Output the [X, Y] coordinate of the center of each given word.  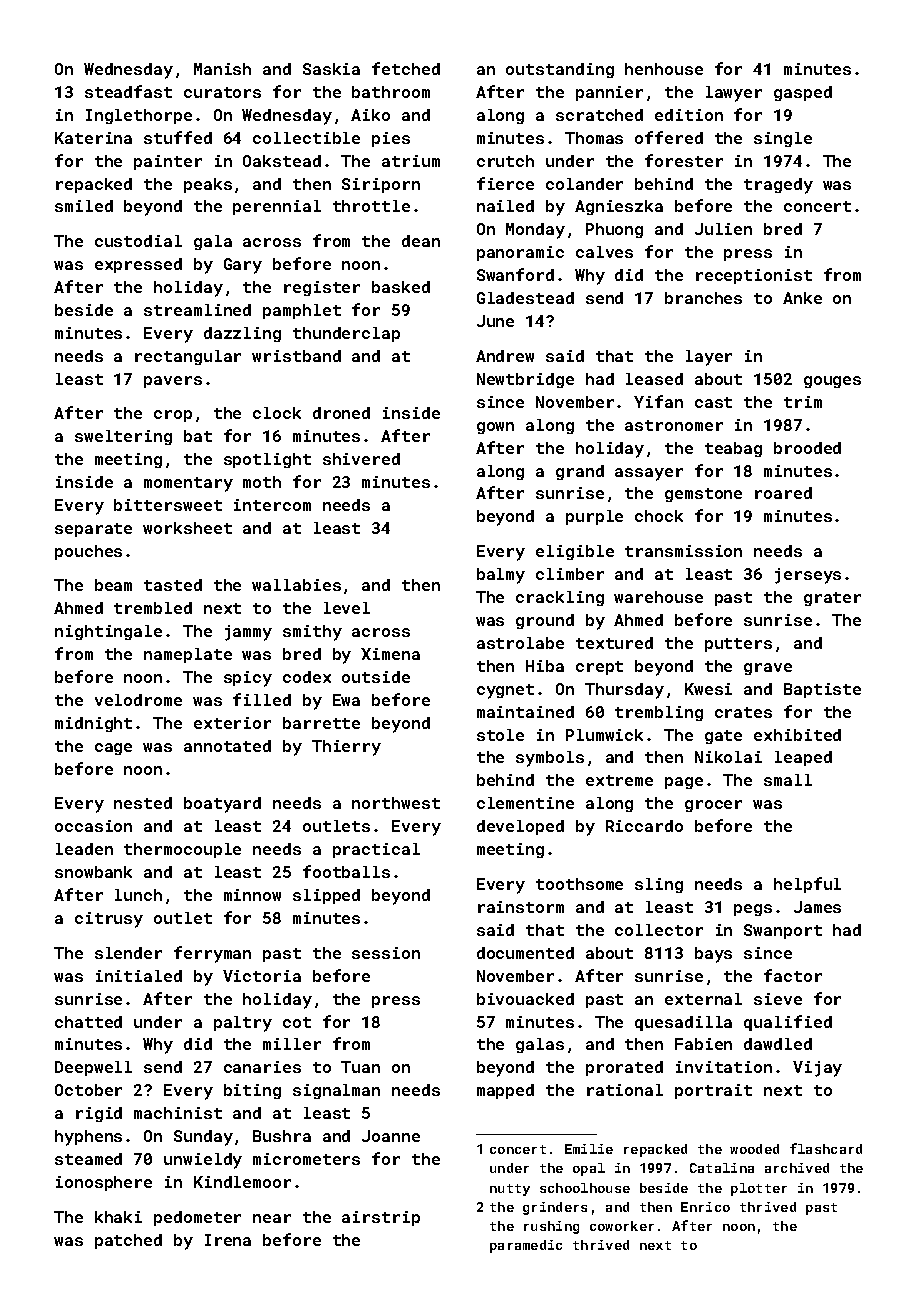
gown [495, 428]
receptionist [754, 276]
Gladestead [525, 298]
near [272, 1218]
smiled [84, 206]
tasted [173, 585]
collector [659, 930]
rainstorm [521, 907]
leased [654, 379]
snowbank [93, 872]
